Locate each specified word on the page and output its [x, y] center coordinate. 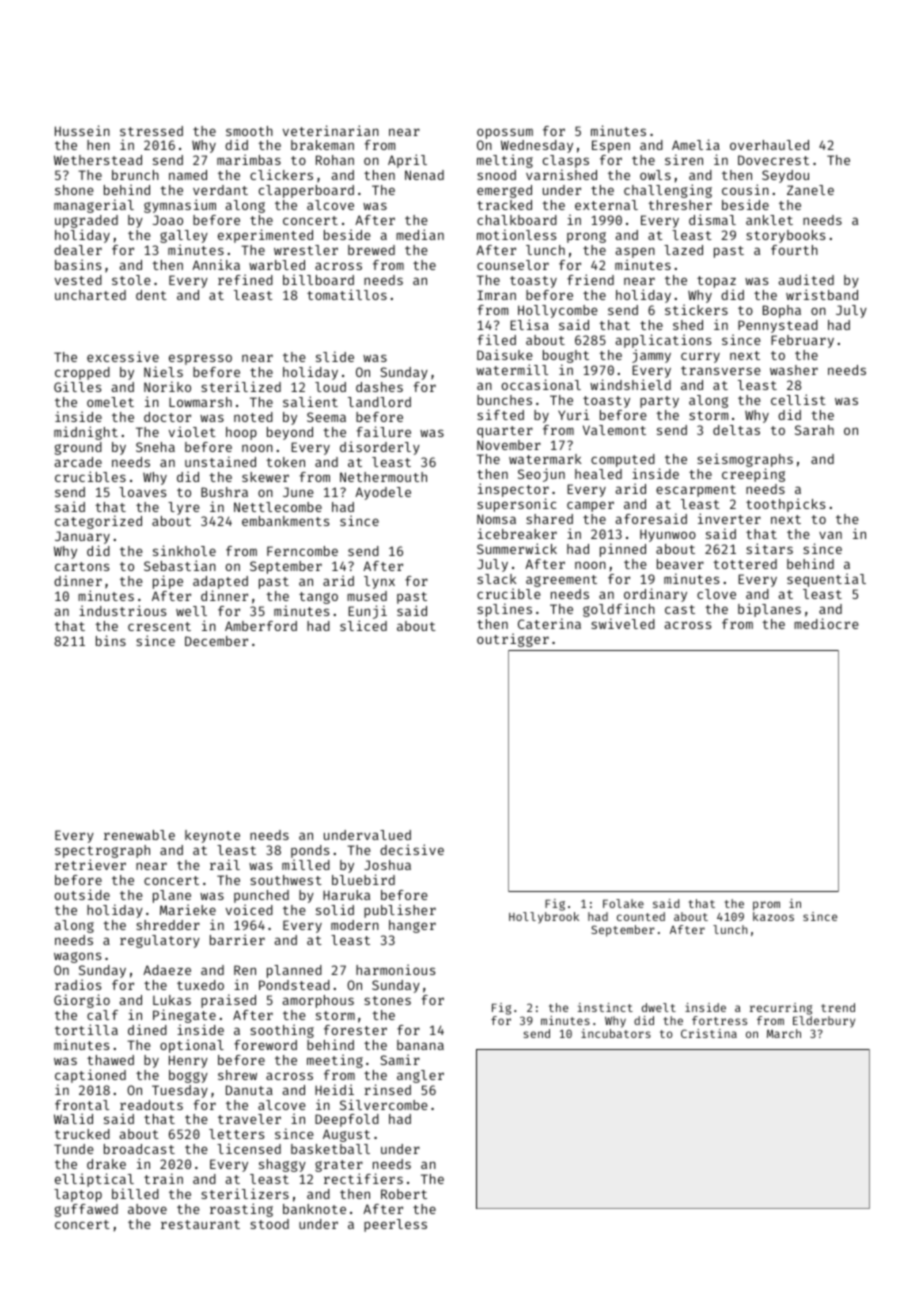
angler [420, 1076]
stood [269, 1224]
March [784, 1033]
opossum [505, 133]
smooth [249, 131]
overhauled [769, 145]
